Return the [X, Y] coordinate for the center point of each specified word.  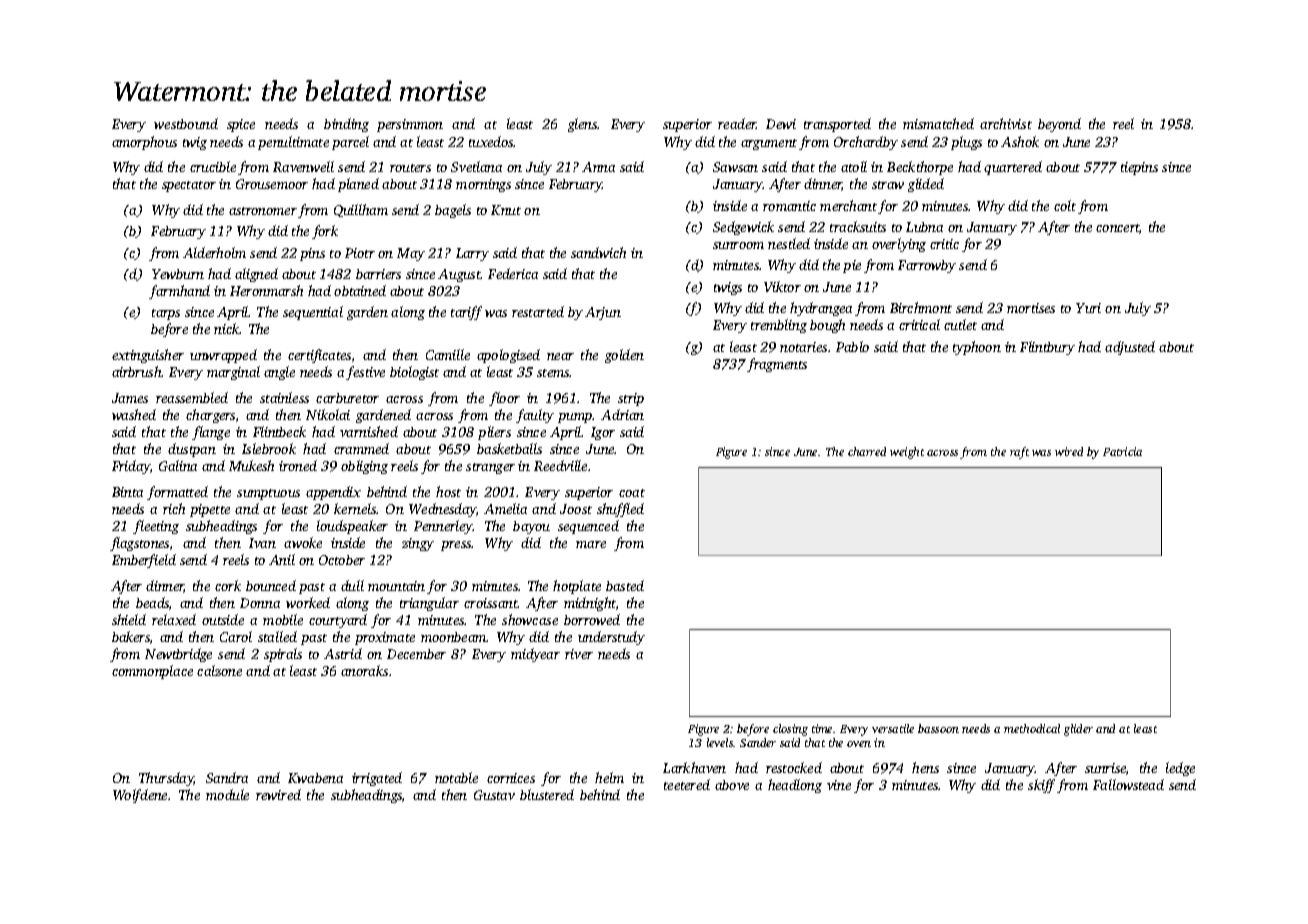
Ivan [262, 543]
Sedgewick [743, 228]
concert [1118, 229]
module [227, 794]
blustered [547, 794]
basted [625, 585]
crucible [213, 166]
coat [632, 493]
